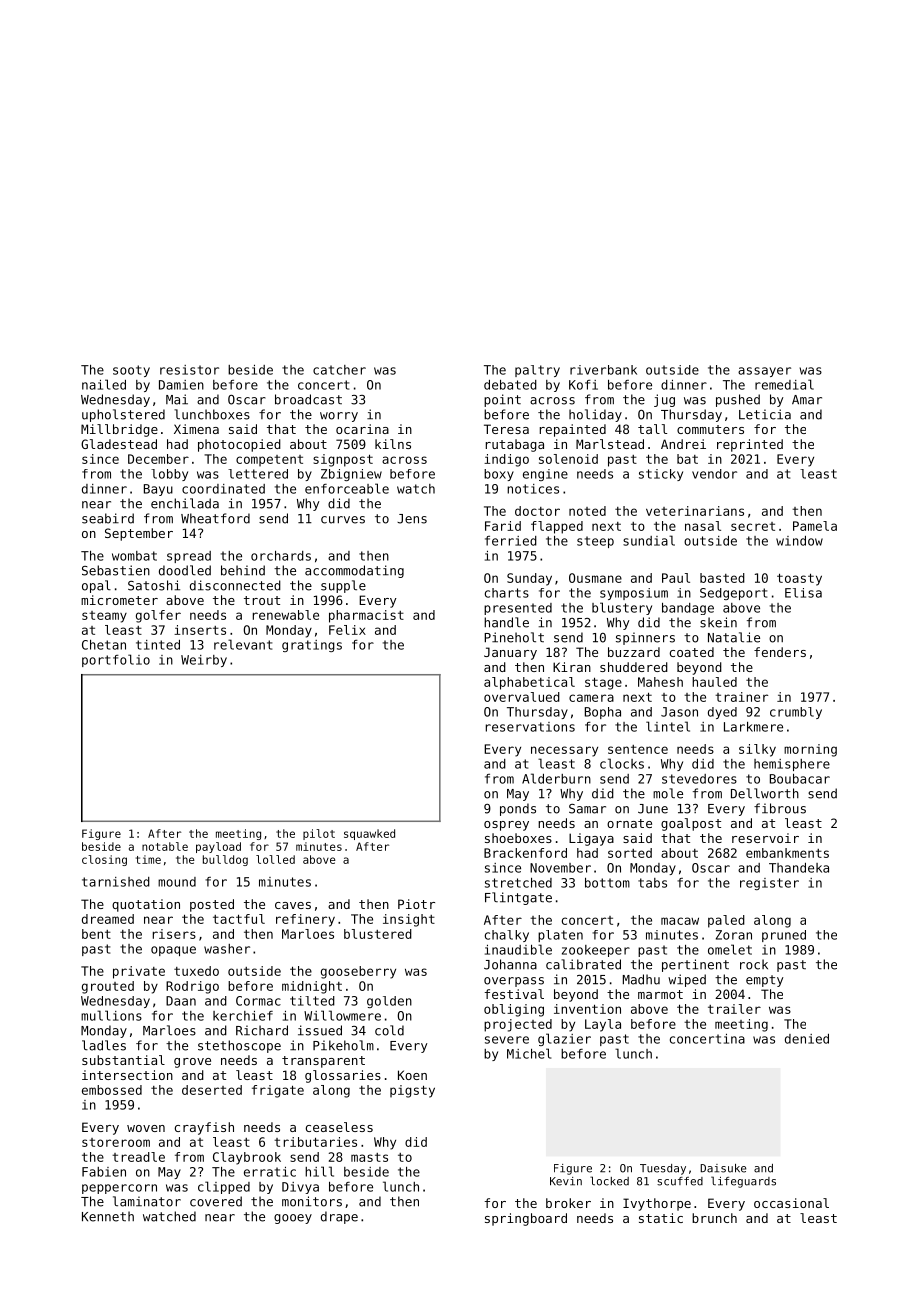 The height and width of the screenshot is (1308, 924). What do you see at coordinates (104, 1172) in the screenshot?
I see `Fabien` at bounding box center [104, 1172].
